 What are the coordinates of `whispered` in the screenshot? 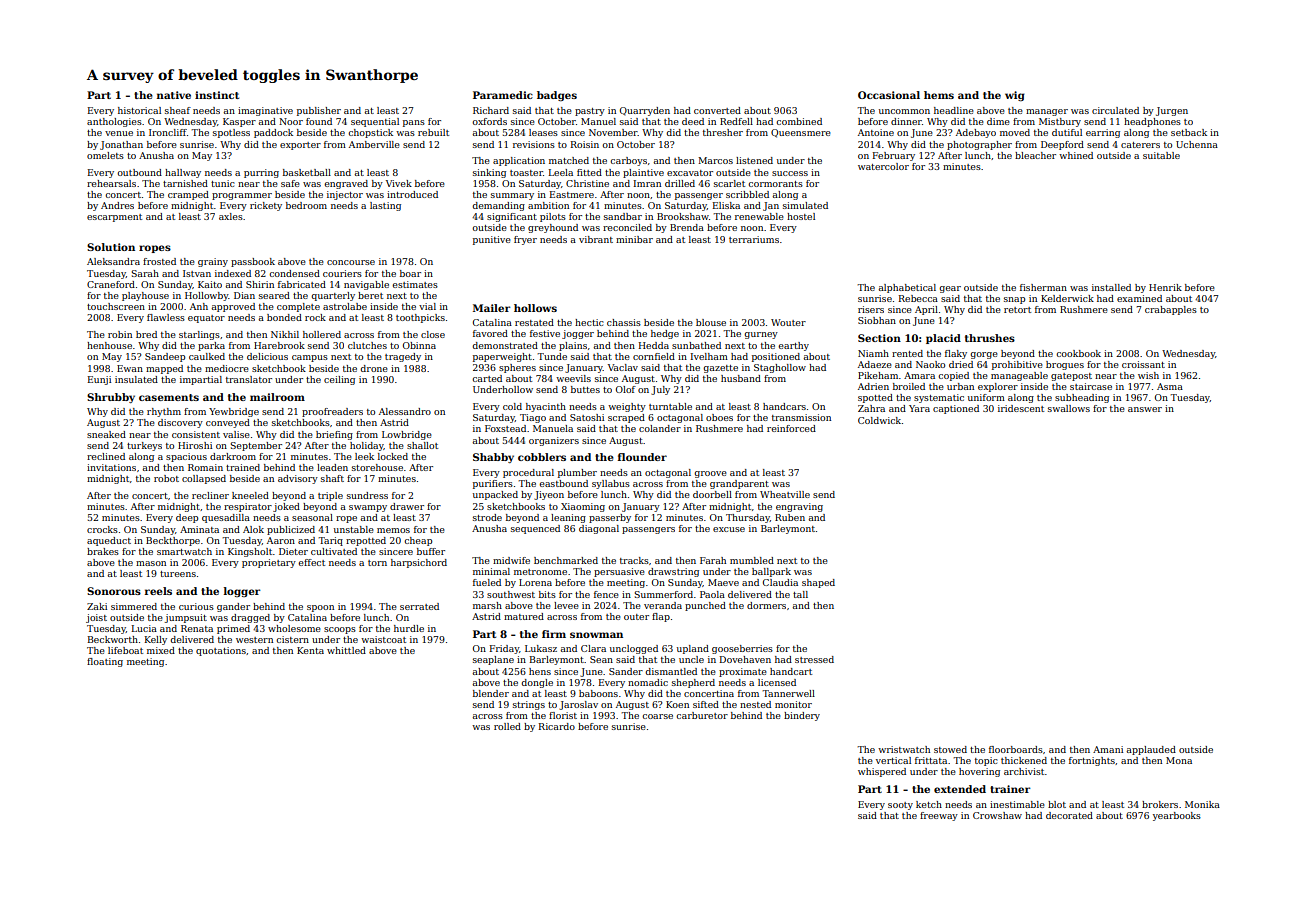 It's located at (882, 772).
